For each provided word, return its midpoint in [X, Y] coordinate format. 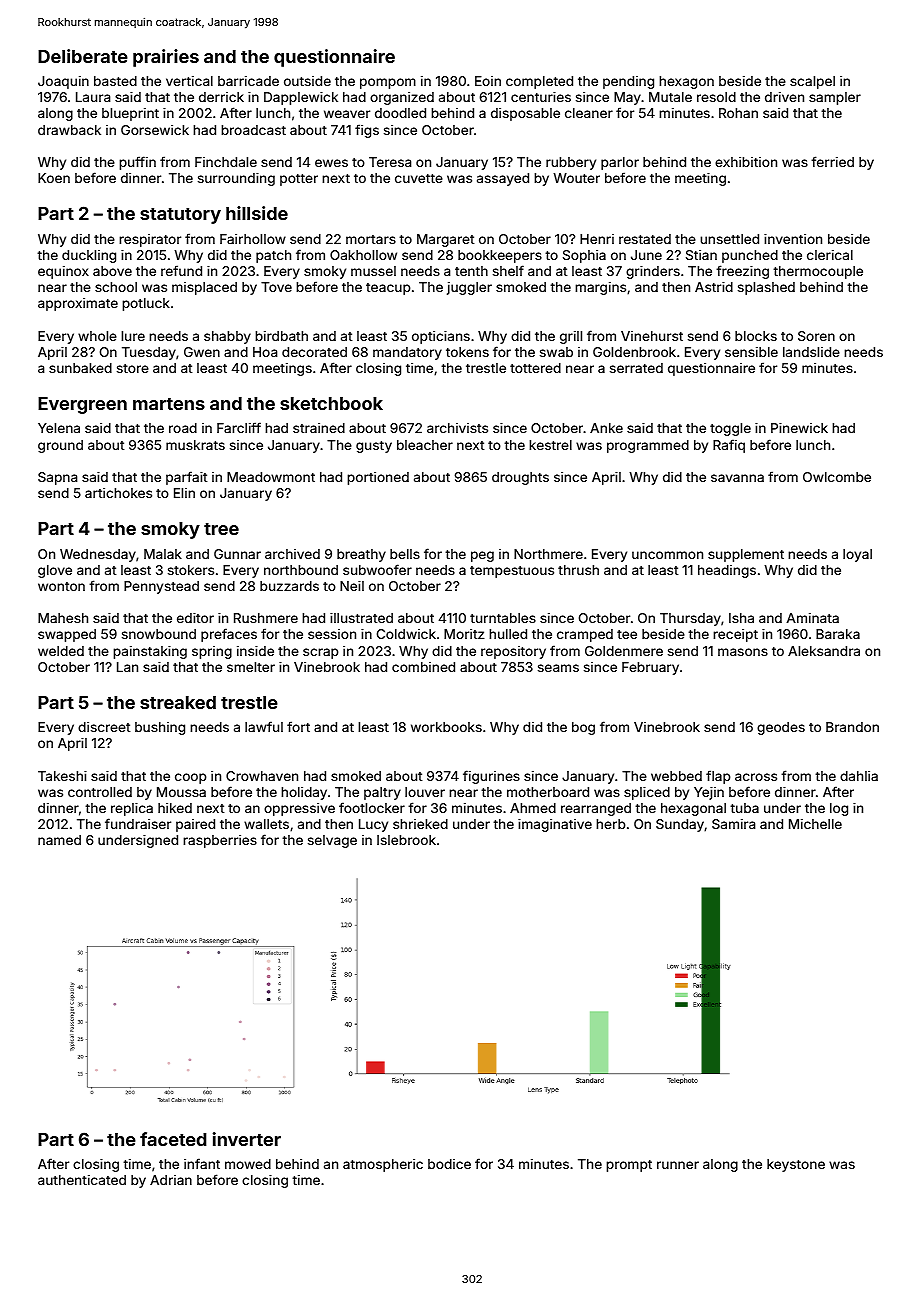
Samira [733, 824]
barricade [248, 81]
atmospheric [383, 1165]
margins [600, 288]
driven [784, 97]
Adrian [171, 1180]
